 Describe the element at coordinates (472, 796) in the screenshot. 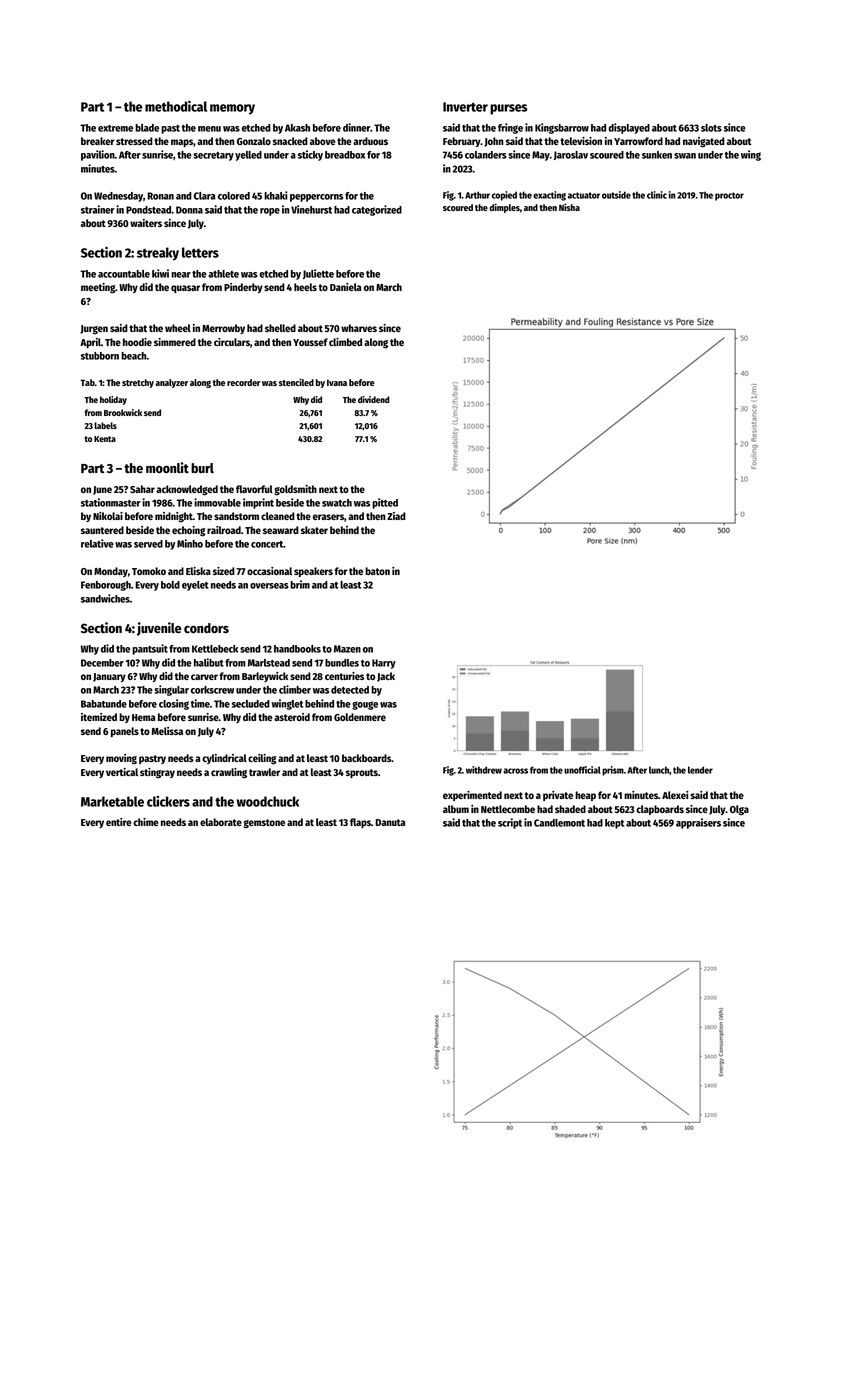

I see `experimented` at that location.
